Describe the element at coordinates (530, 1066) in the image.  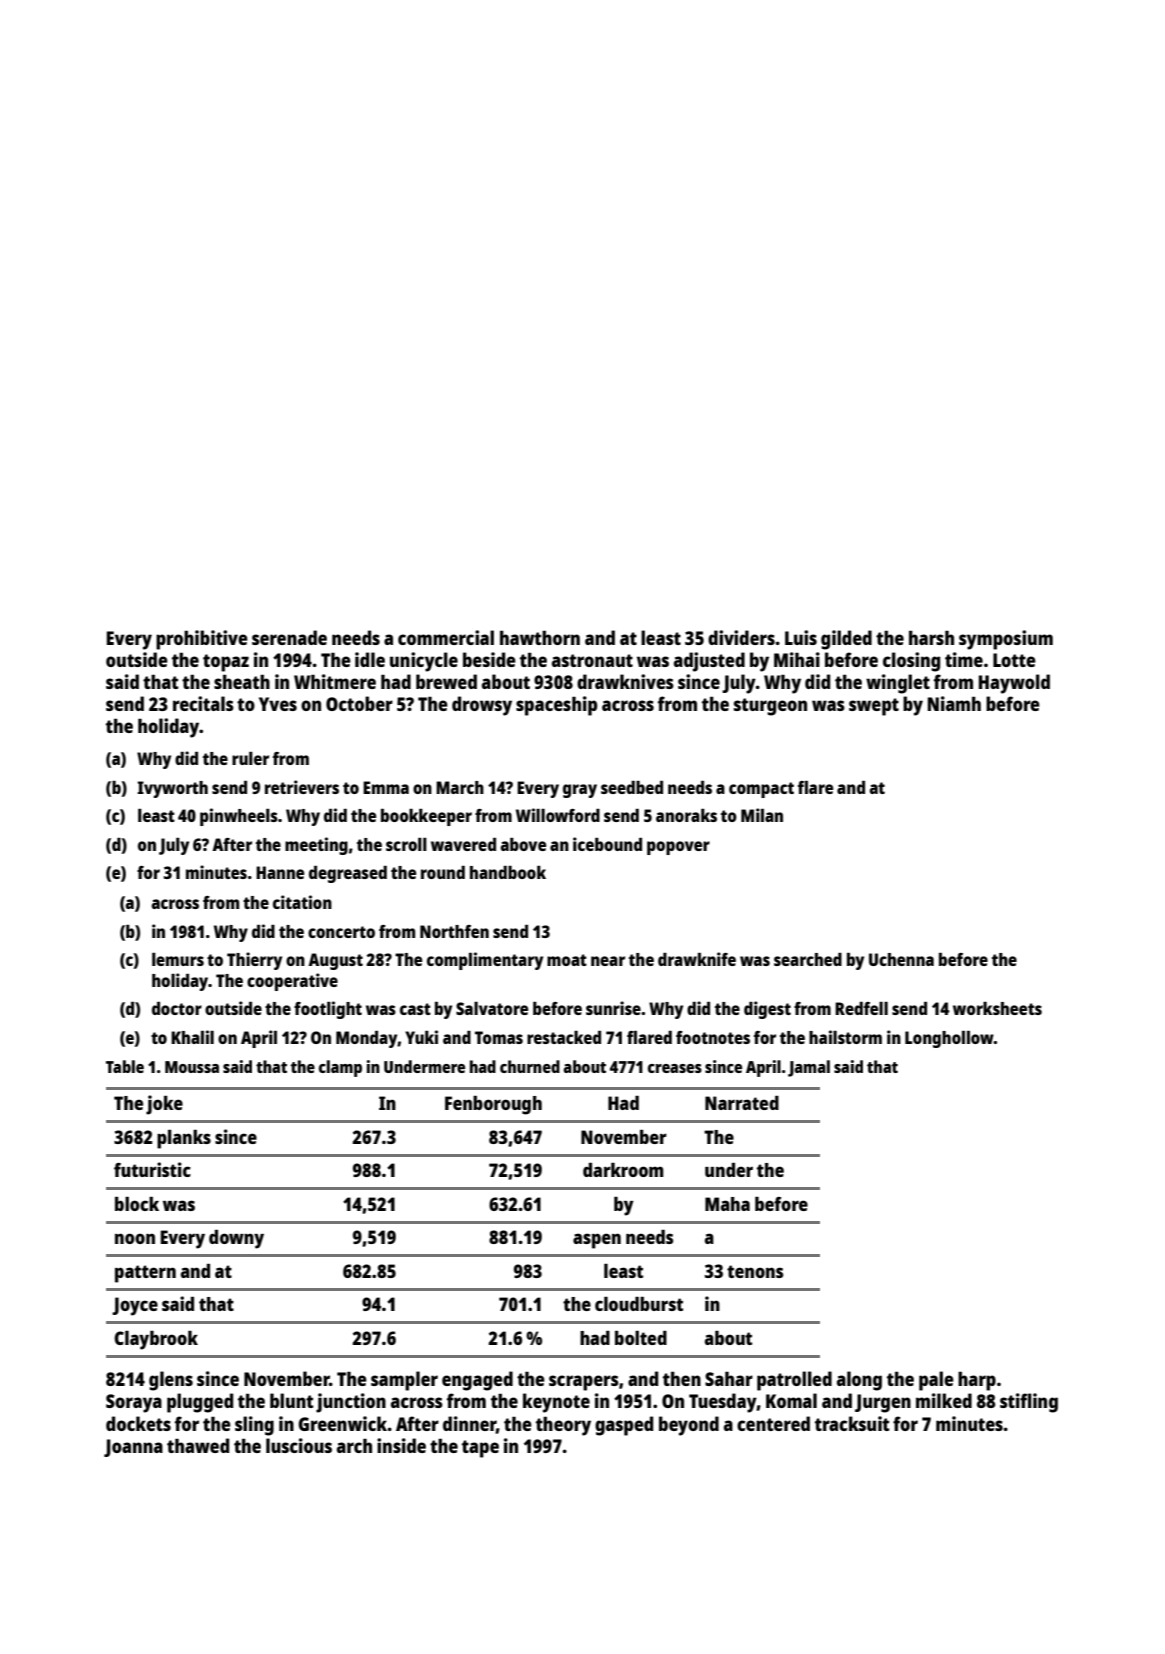
I see `churned` at that location.
